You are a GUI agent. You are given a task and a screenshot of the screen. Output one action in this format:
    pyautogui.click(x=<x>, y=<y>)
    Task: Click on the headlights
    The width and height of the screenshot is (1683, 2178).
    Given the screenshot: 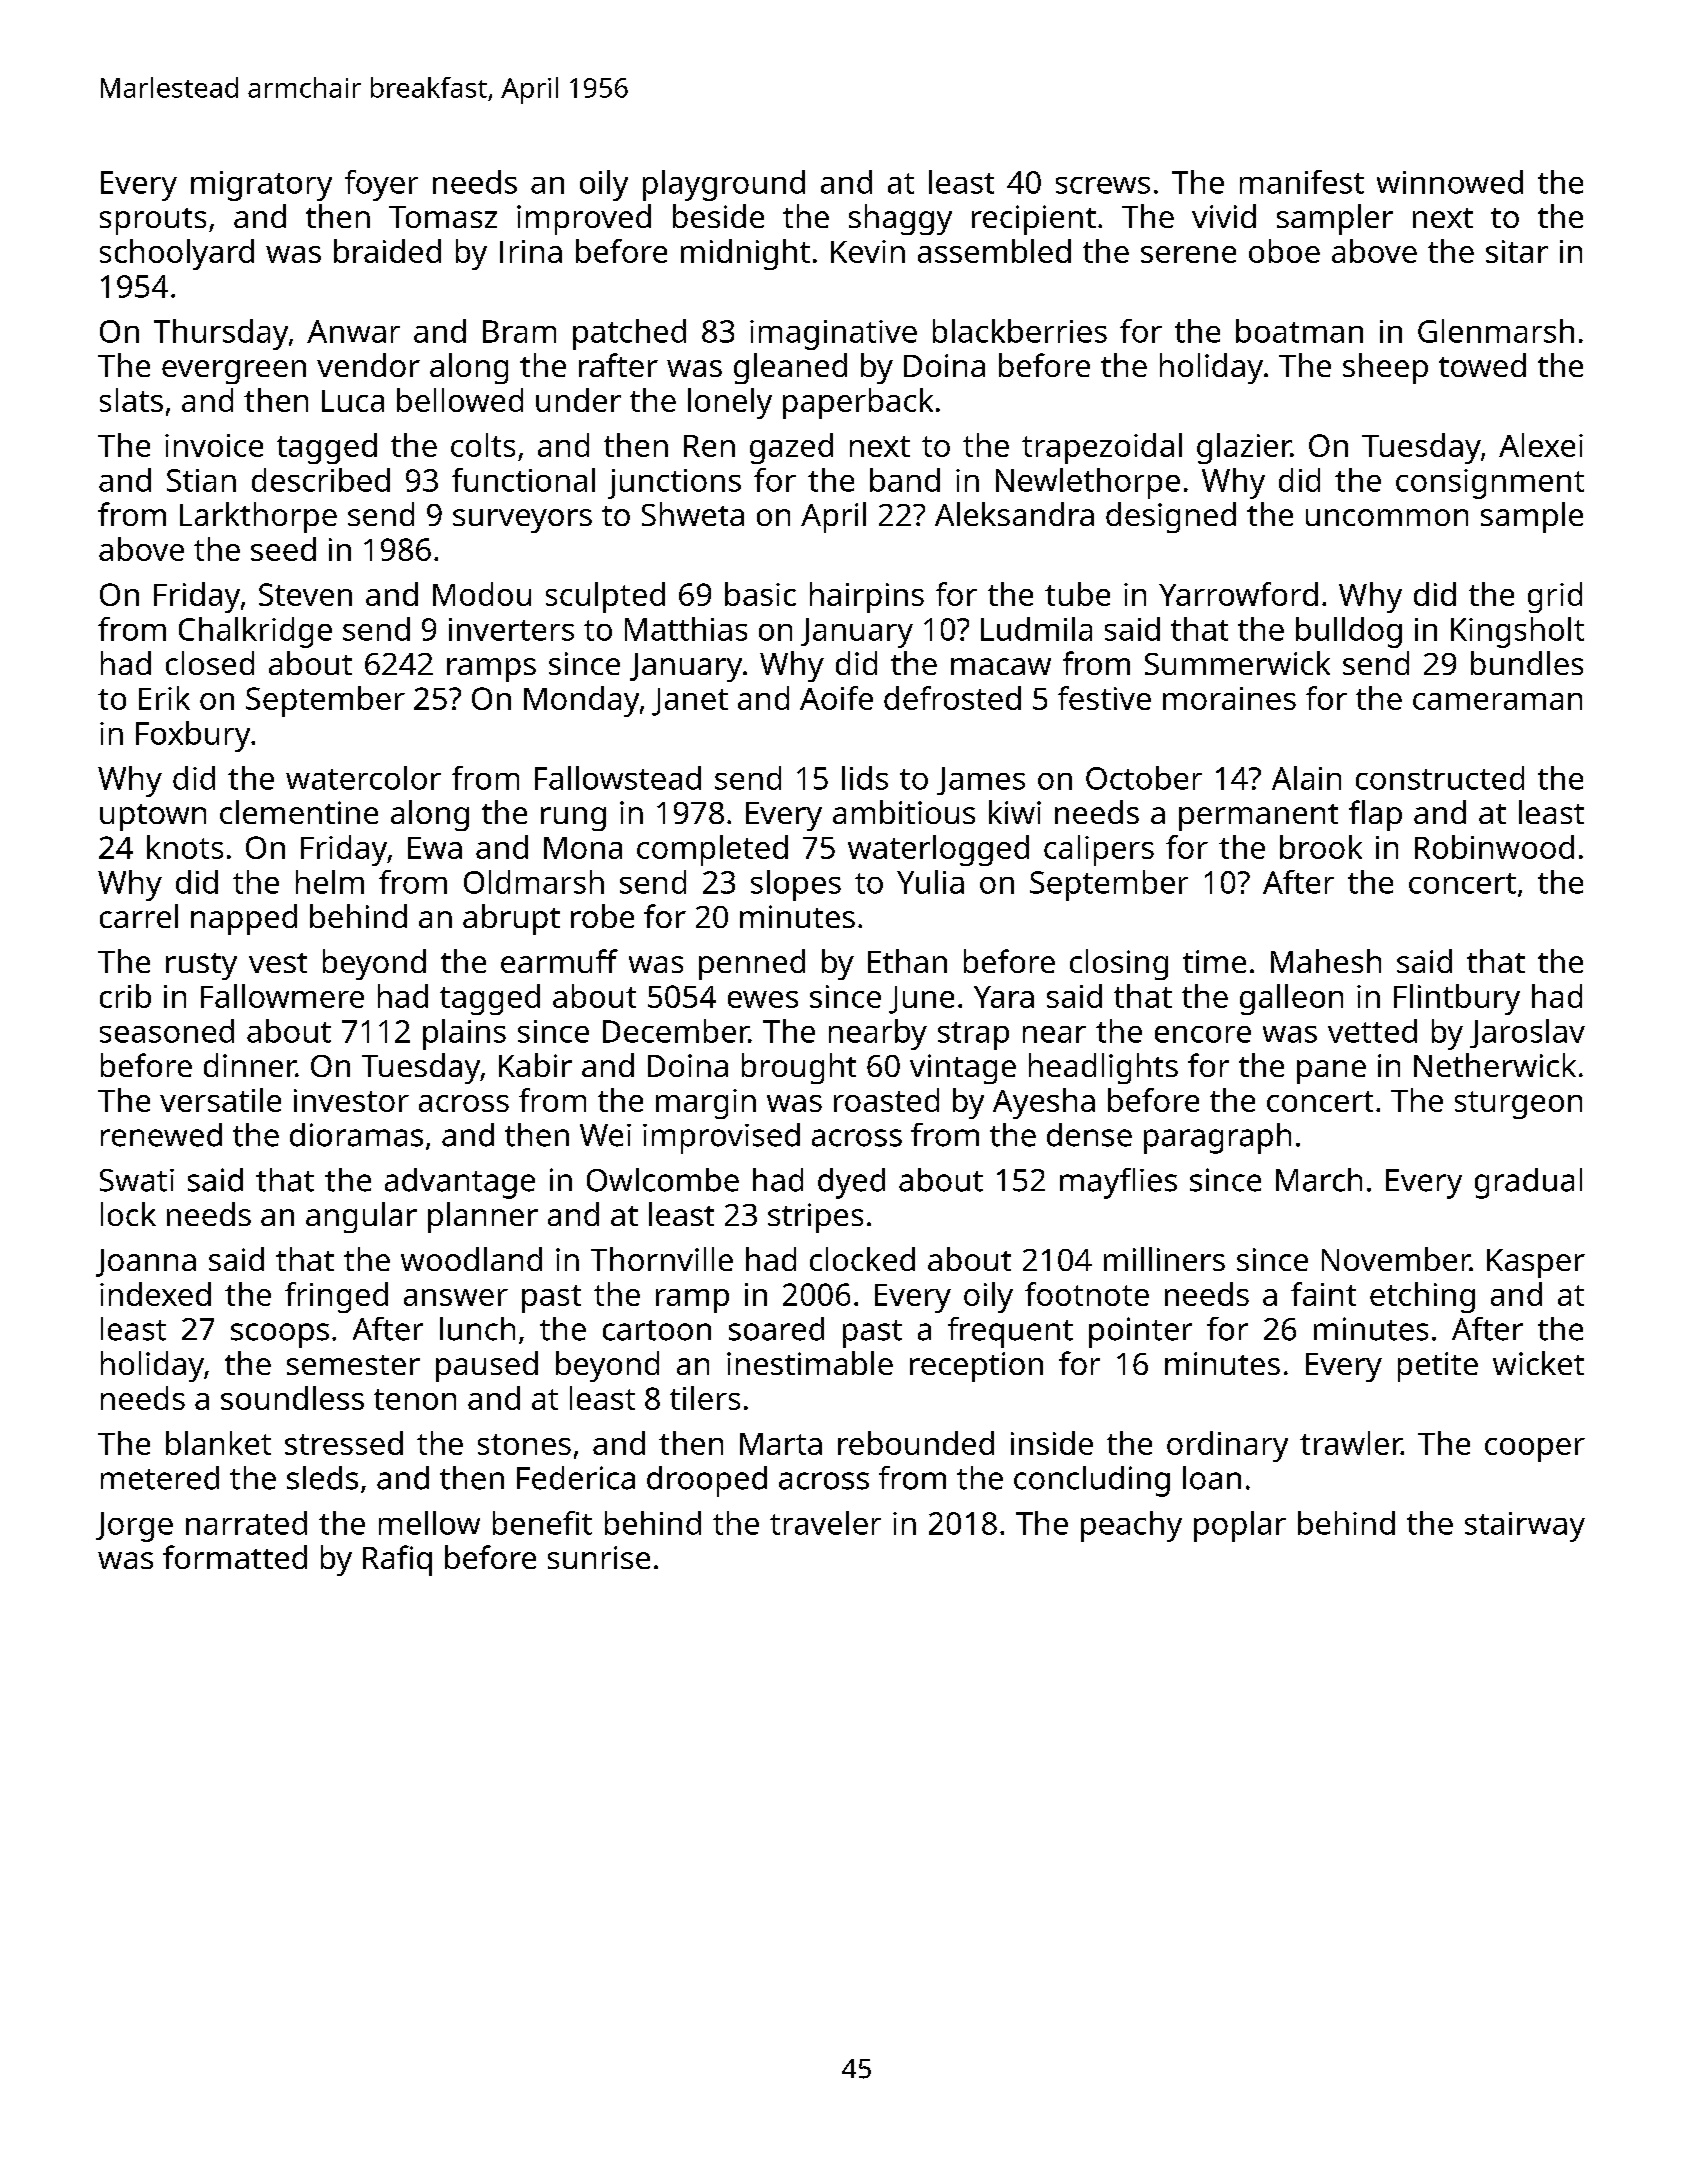 What is the action you would take?
    pyautogui.click(x=1103, y=1068)
